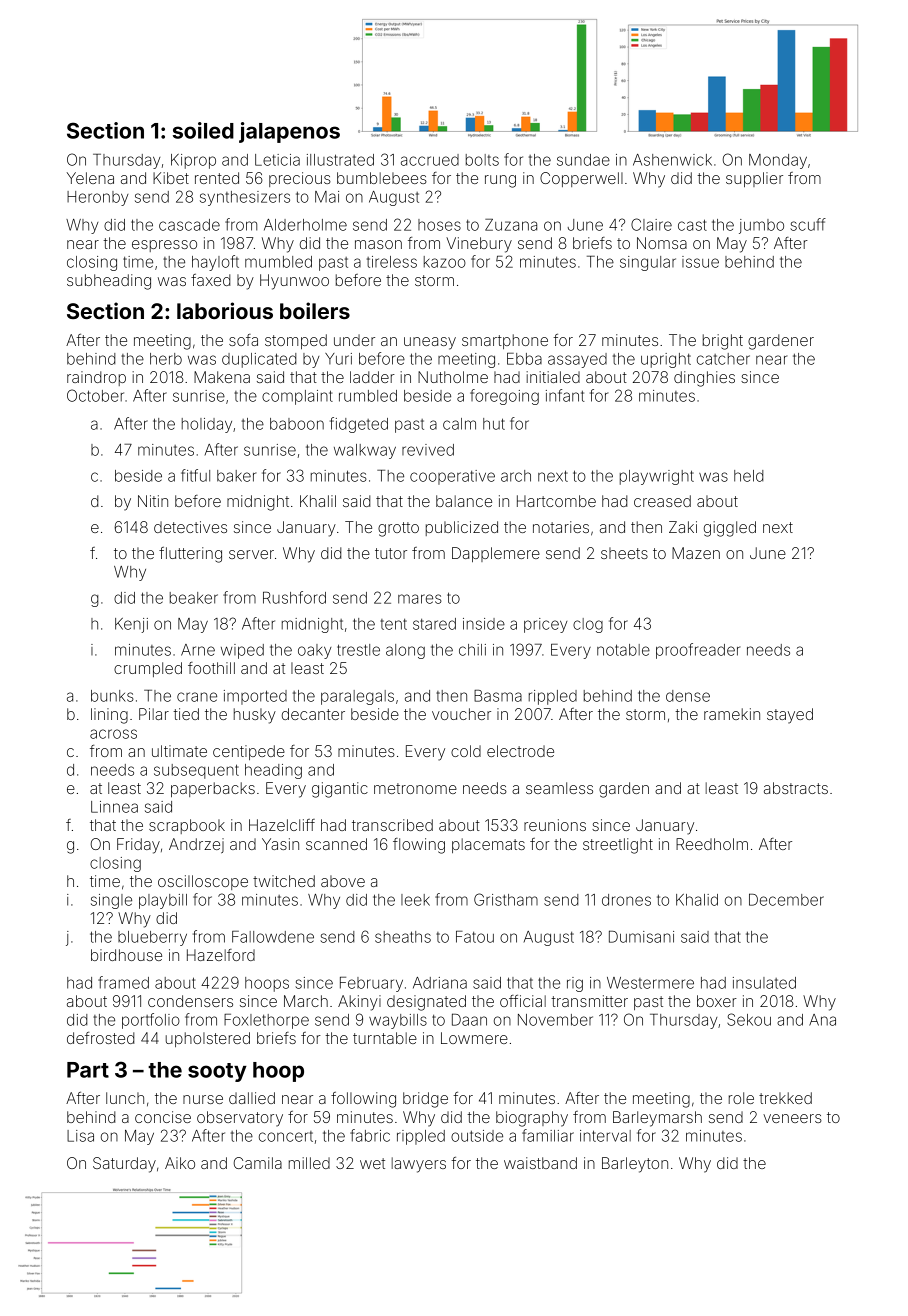 This document has width=908, height=1316. I want to click on Arne, so click(198, 650).
